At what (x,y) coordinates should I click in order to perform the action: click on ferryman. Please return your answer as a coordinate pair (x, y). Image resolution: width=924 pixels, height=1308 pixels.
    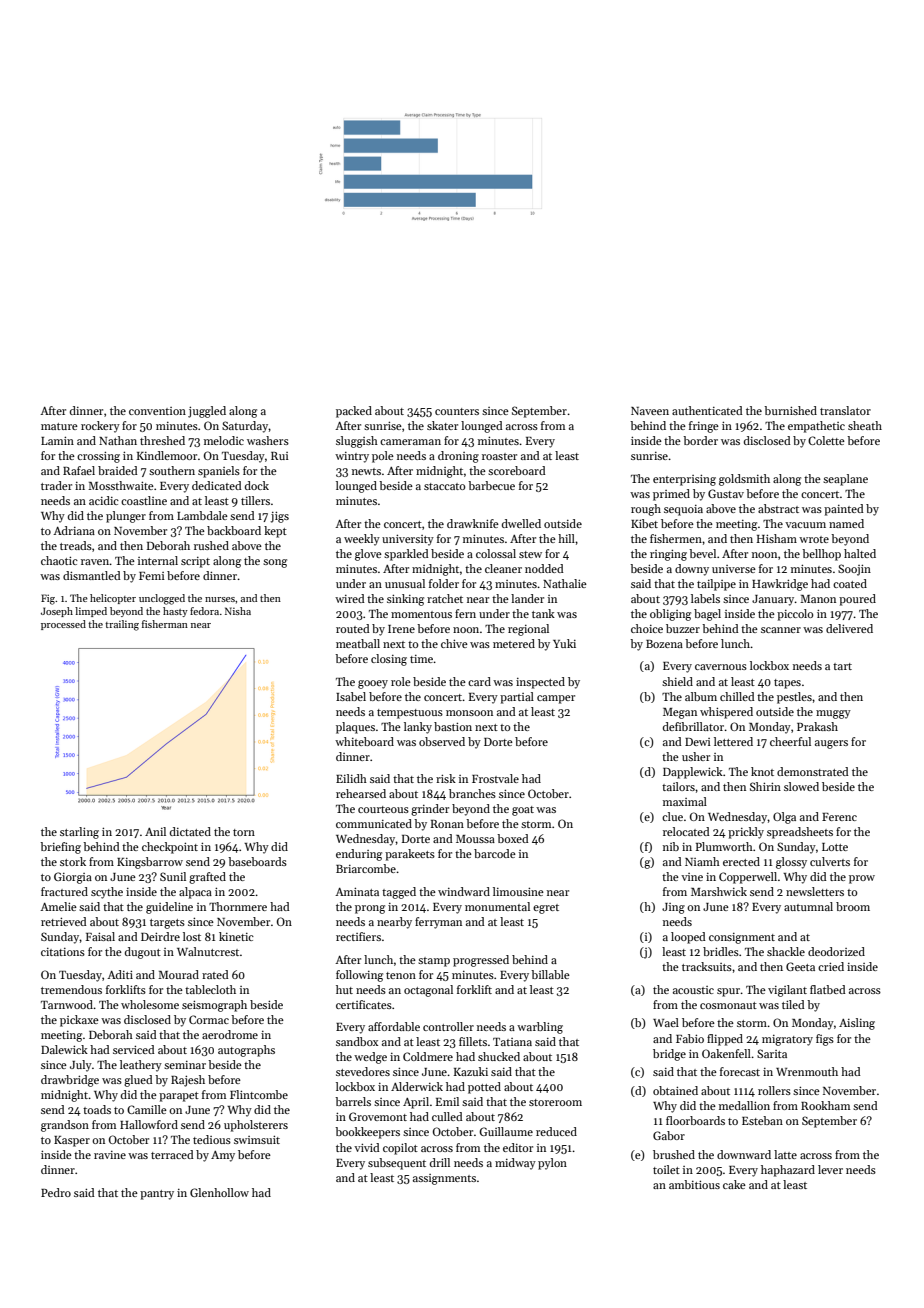
    Looking at the image, I should click on (438, 923).
